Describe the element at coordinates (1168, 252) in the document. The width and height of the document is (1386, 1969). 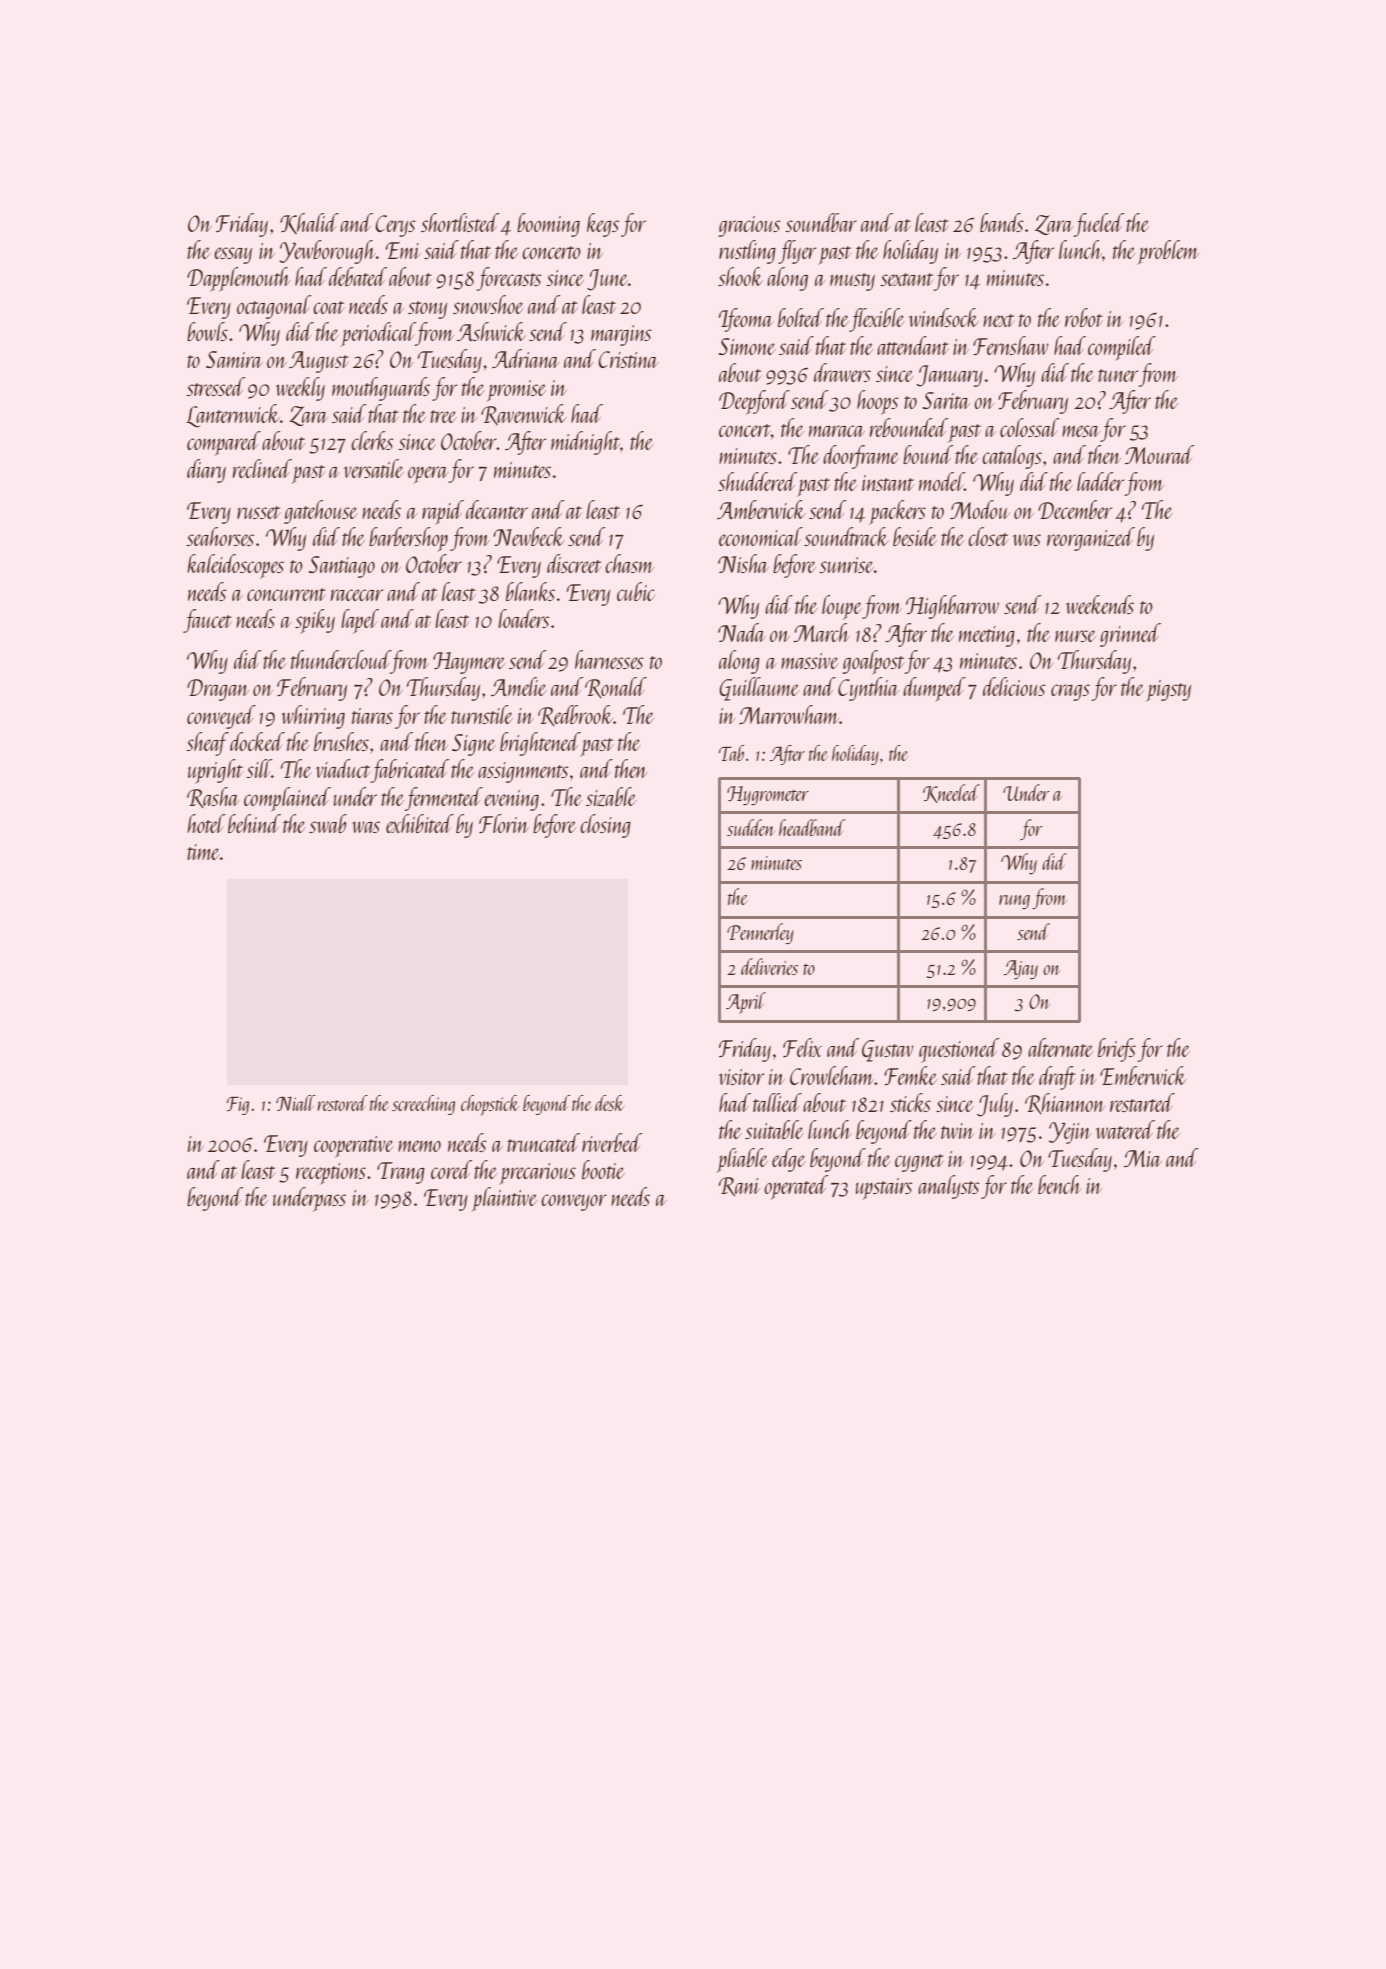
I see `problem` at that location.
